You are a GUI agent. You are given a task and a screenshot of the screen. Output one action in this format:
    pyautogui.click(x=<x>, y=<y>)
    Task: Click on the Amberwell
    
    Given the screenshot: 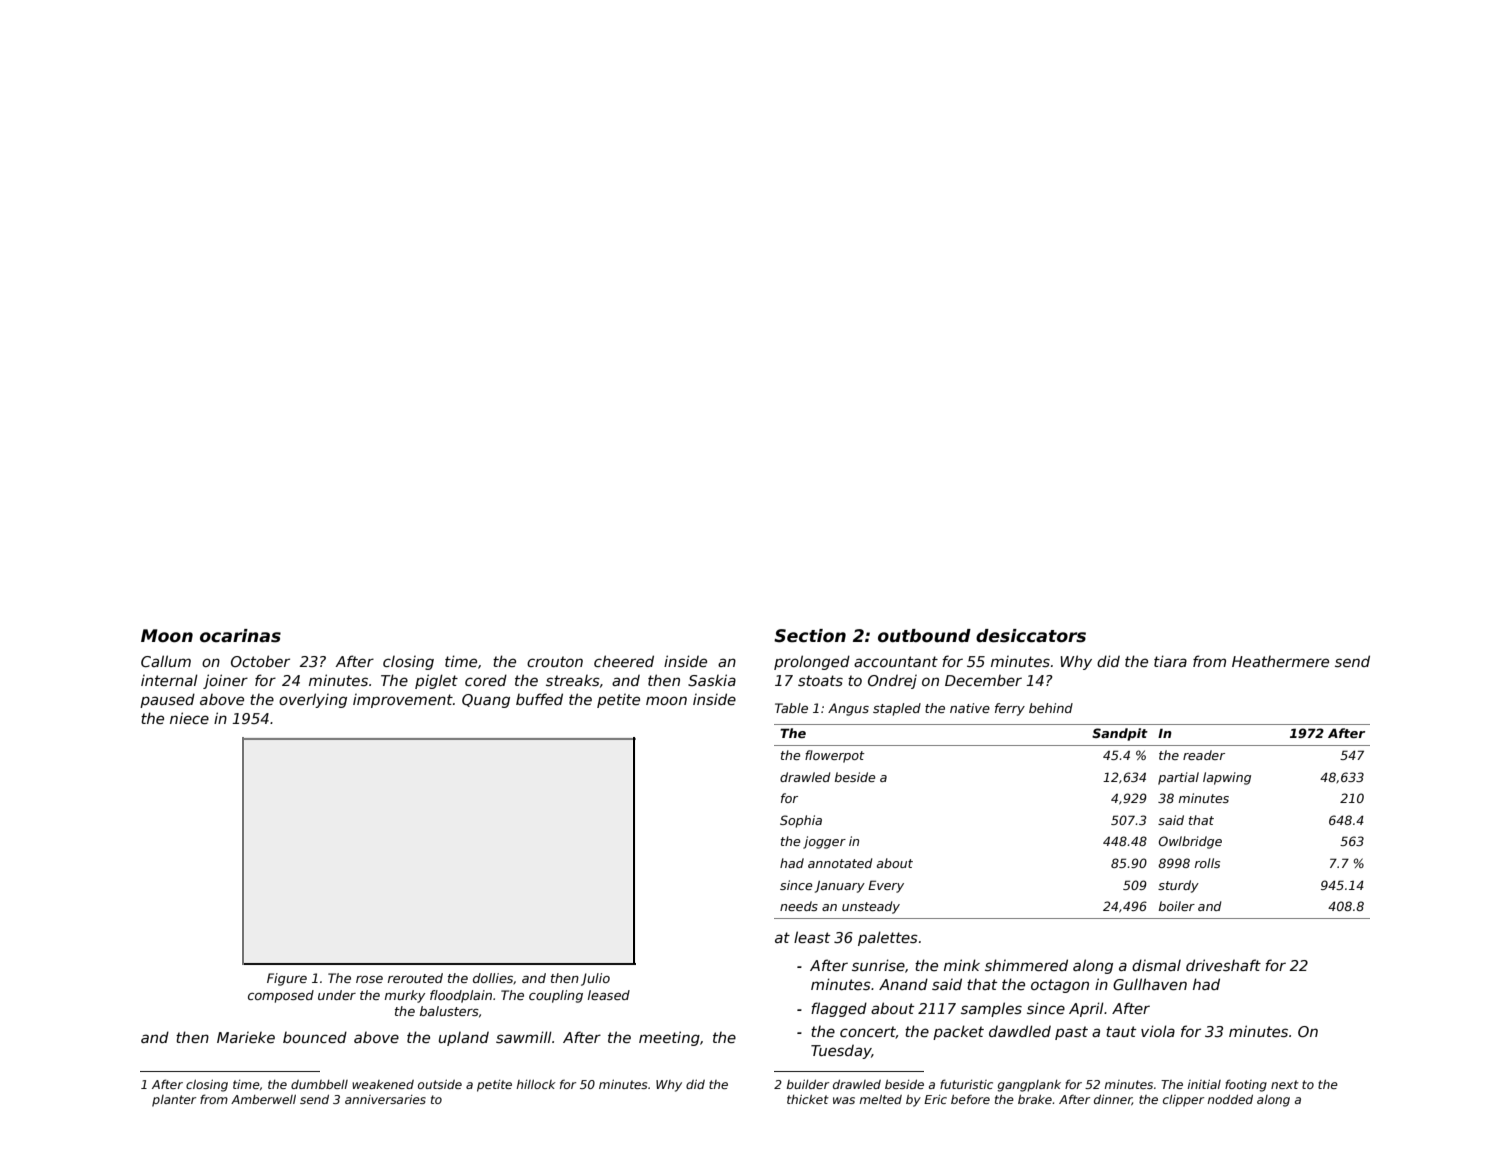 What is the action you would take?
    pyautogui.click(x=263, y=1099)
